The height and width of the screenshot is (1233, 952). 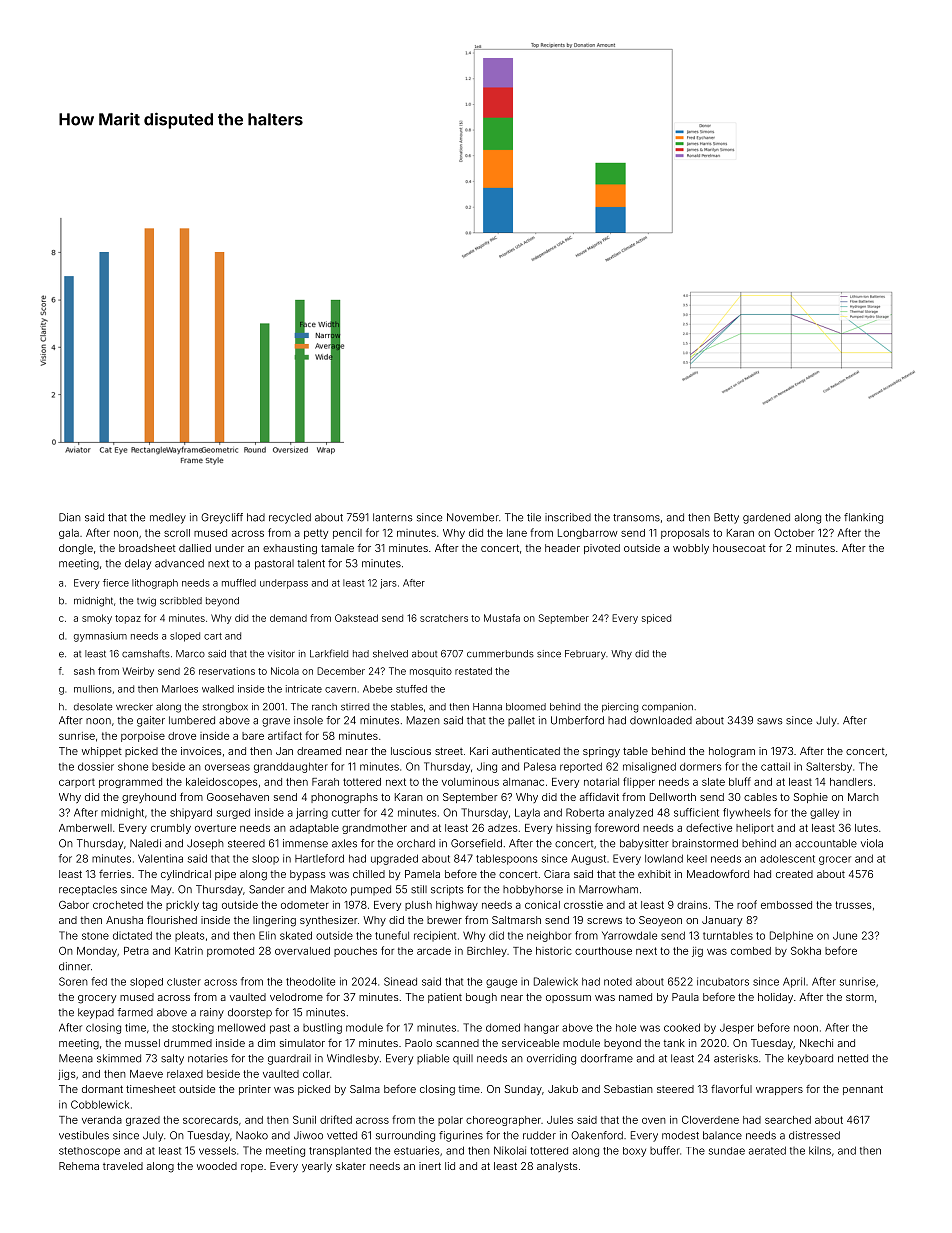 What do you see at coordinates (487, 707) in the screenshot?
I see `Hanna` at bounding box center [487, 707].
